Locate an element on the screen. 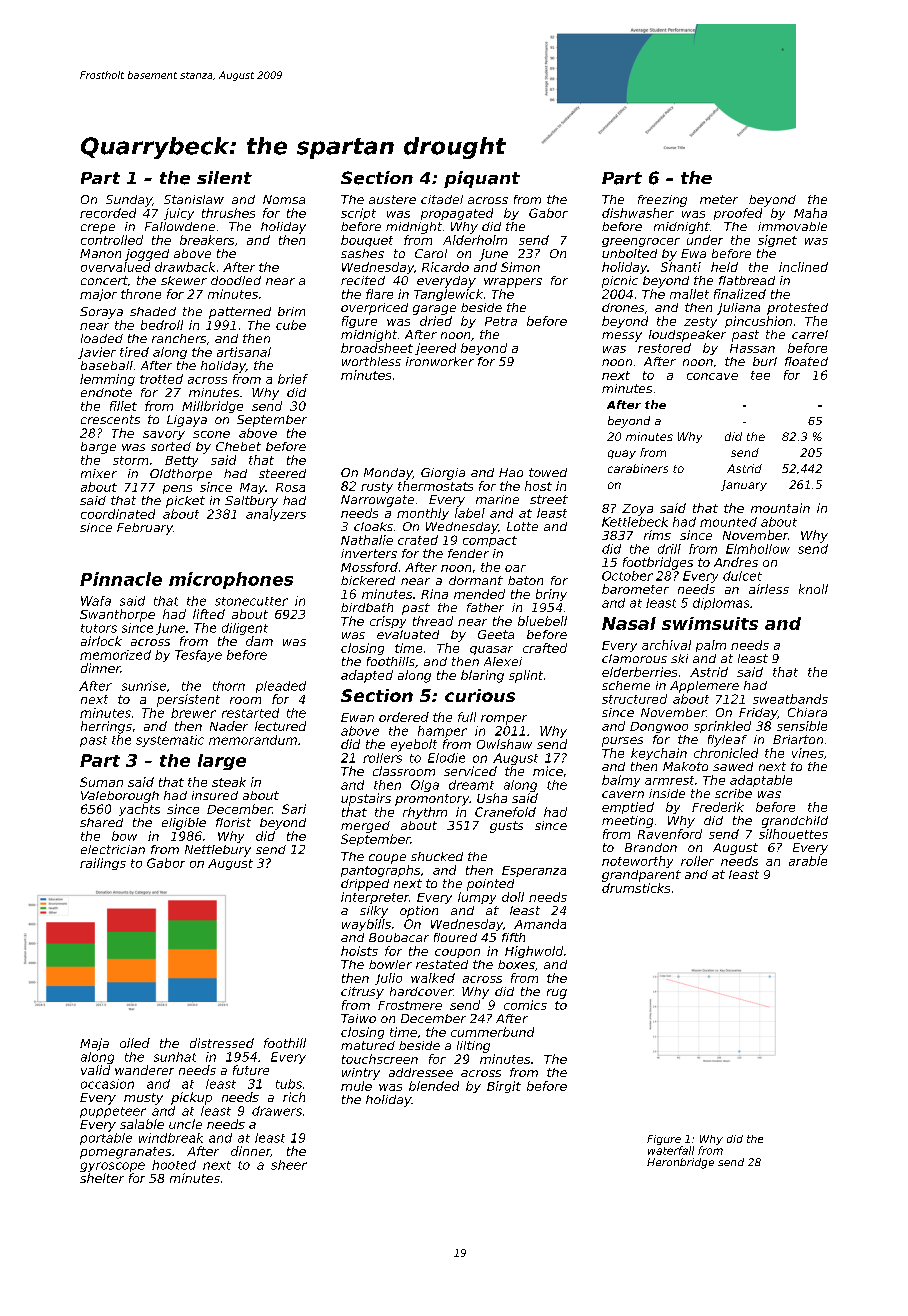 The width and height of the screenshot is (908, 1316). wrappers is located at coordinates (513, 283).
